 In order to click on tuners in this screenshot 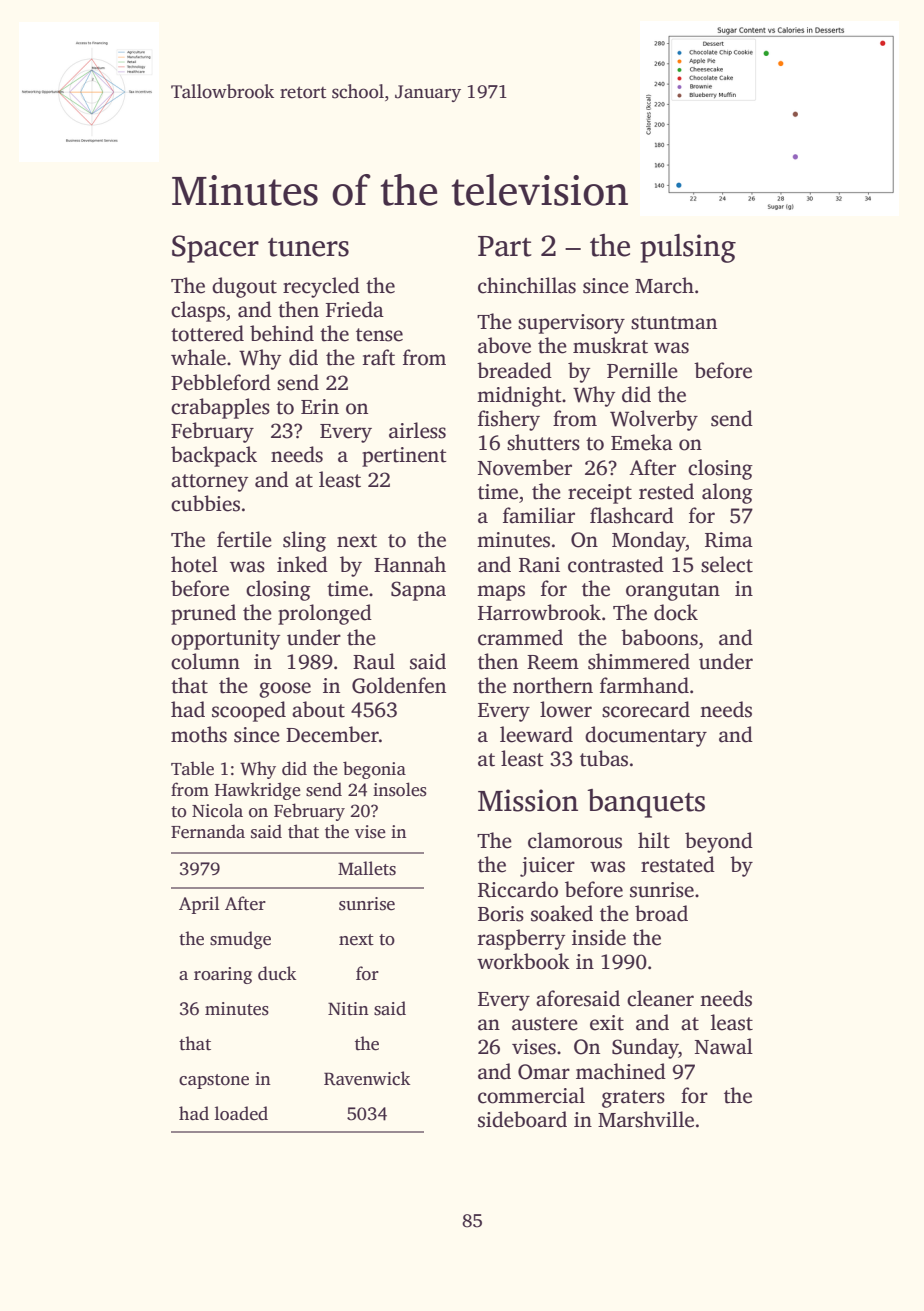, I will do `click(308, 247)`.
